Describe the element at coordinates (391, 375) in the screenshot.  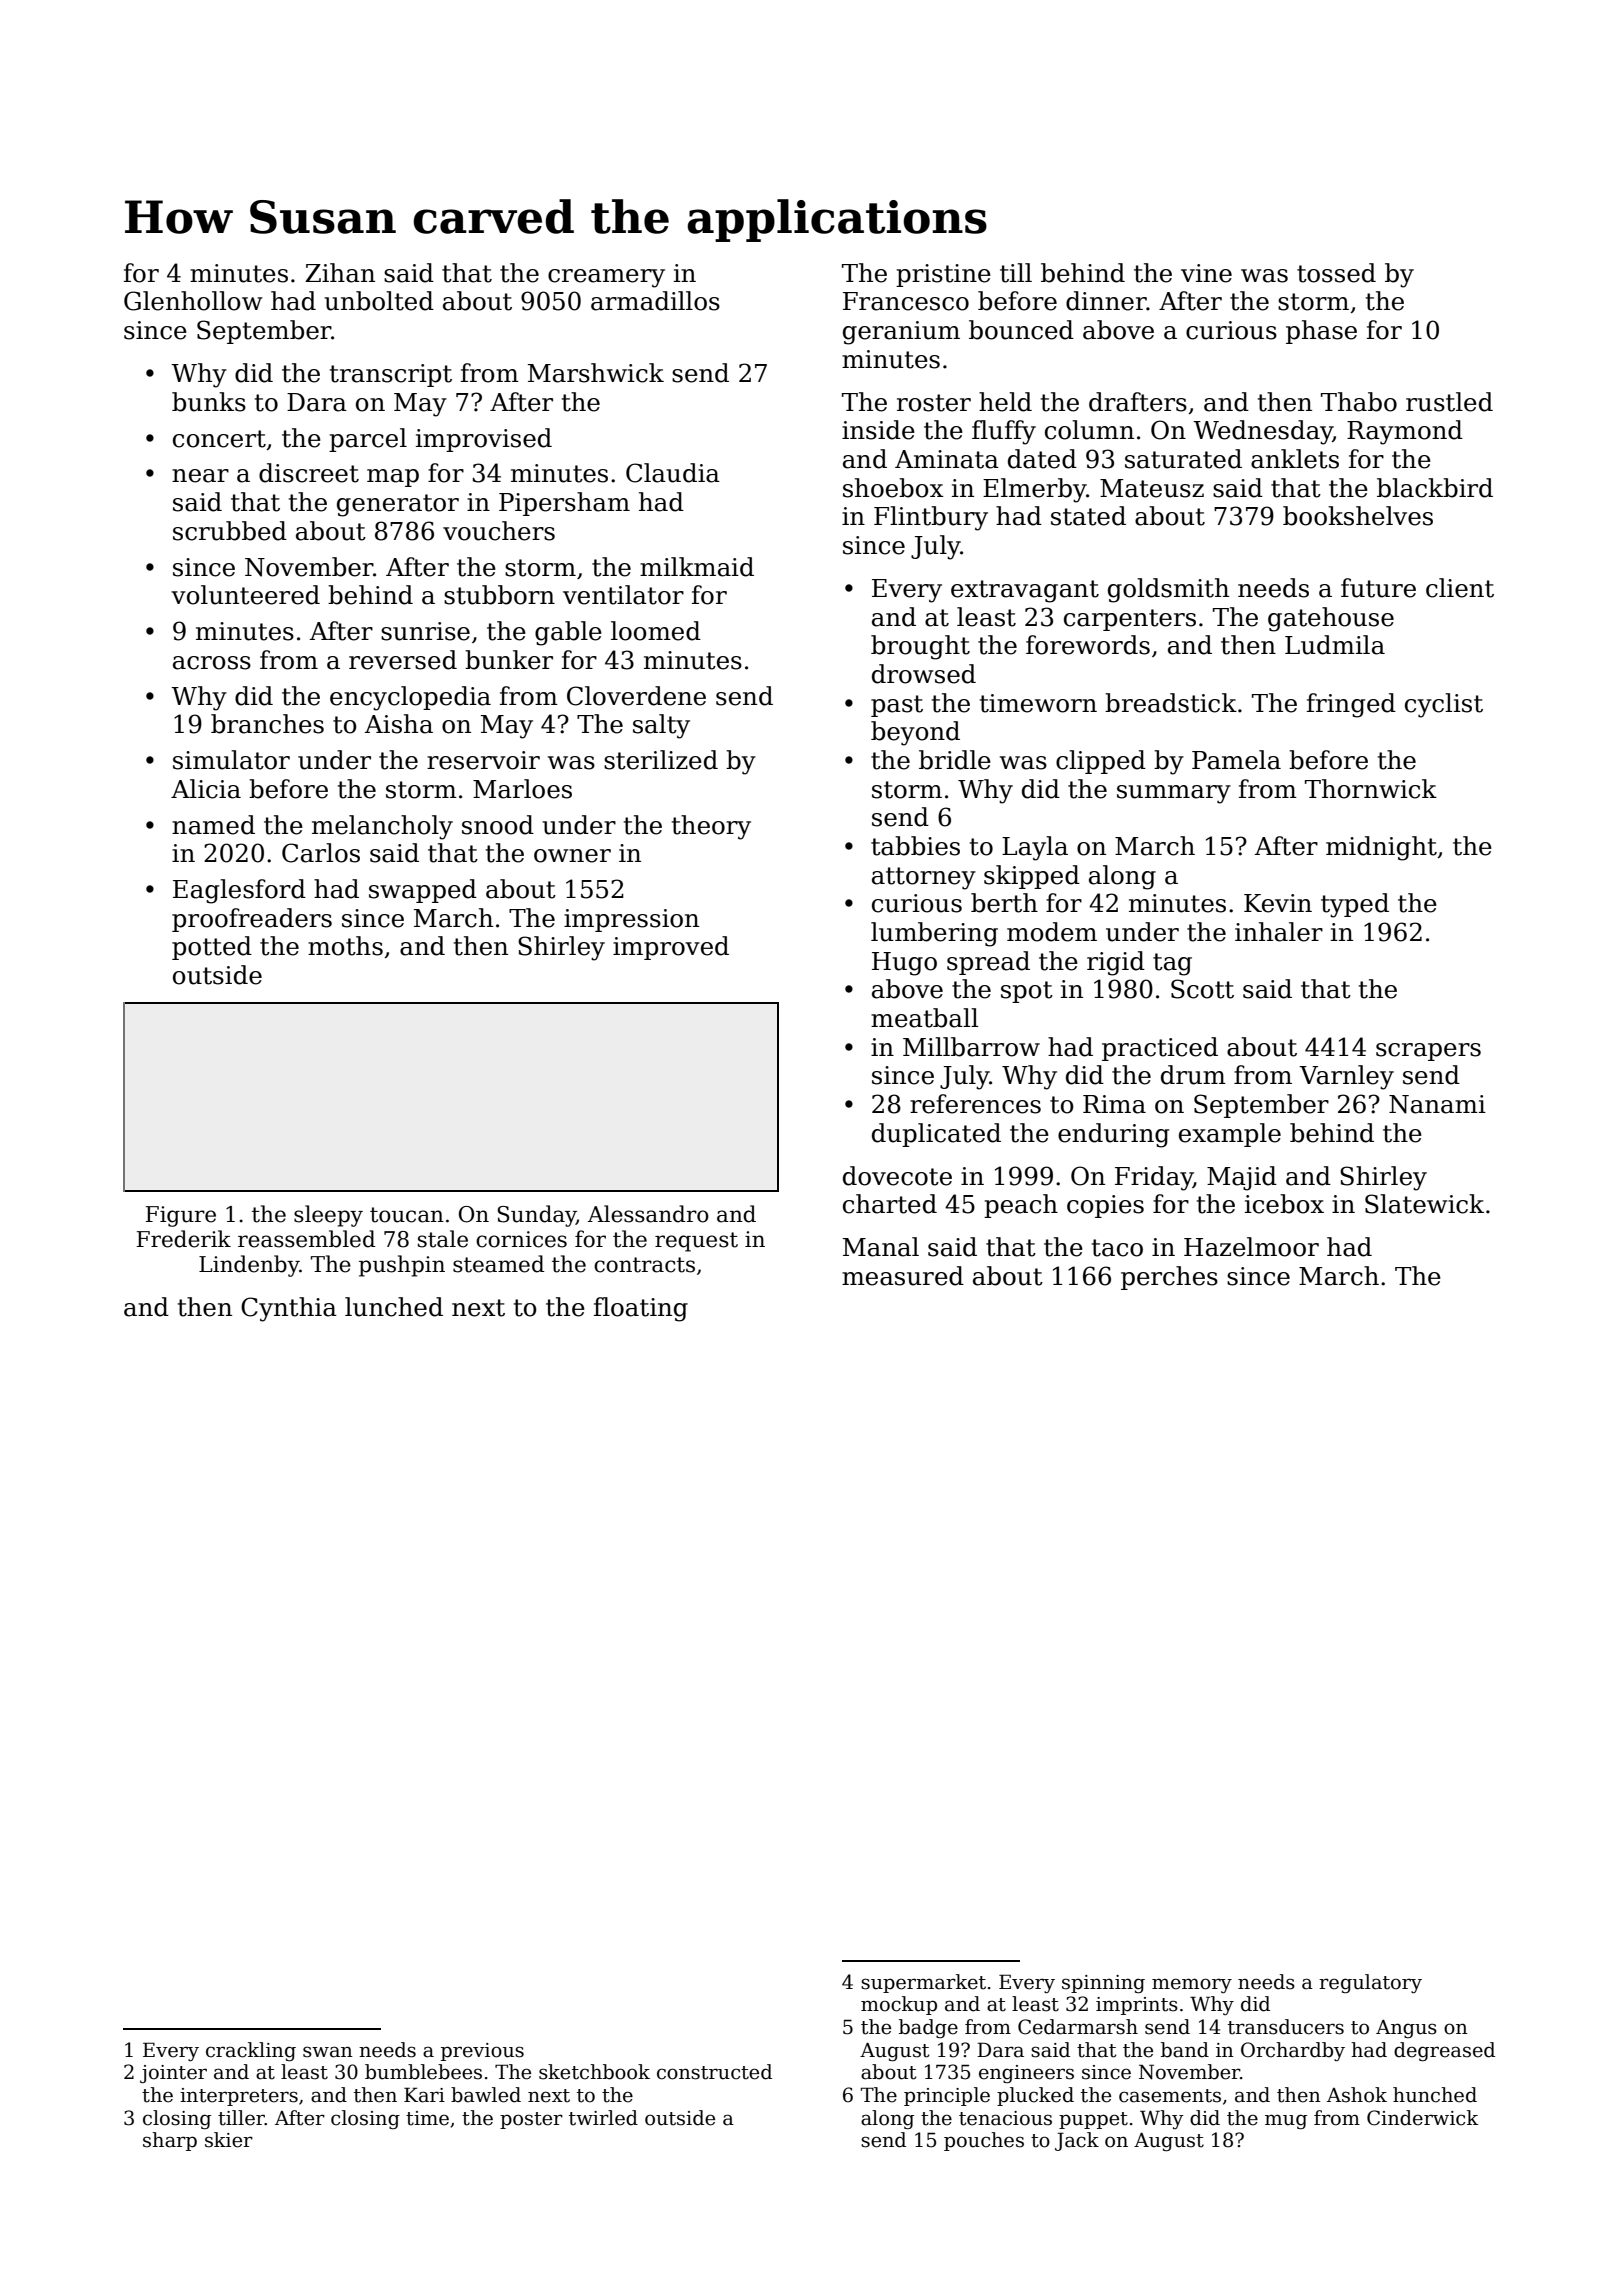
I see `transcript` at that location.
